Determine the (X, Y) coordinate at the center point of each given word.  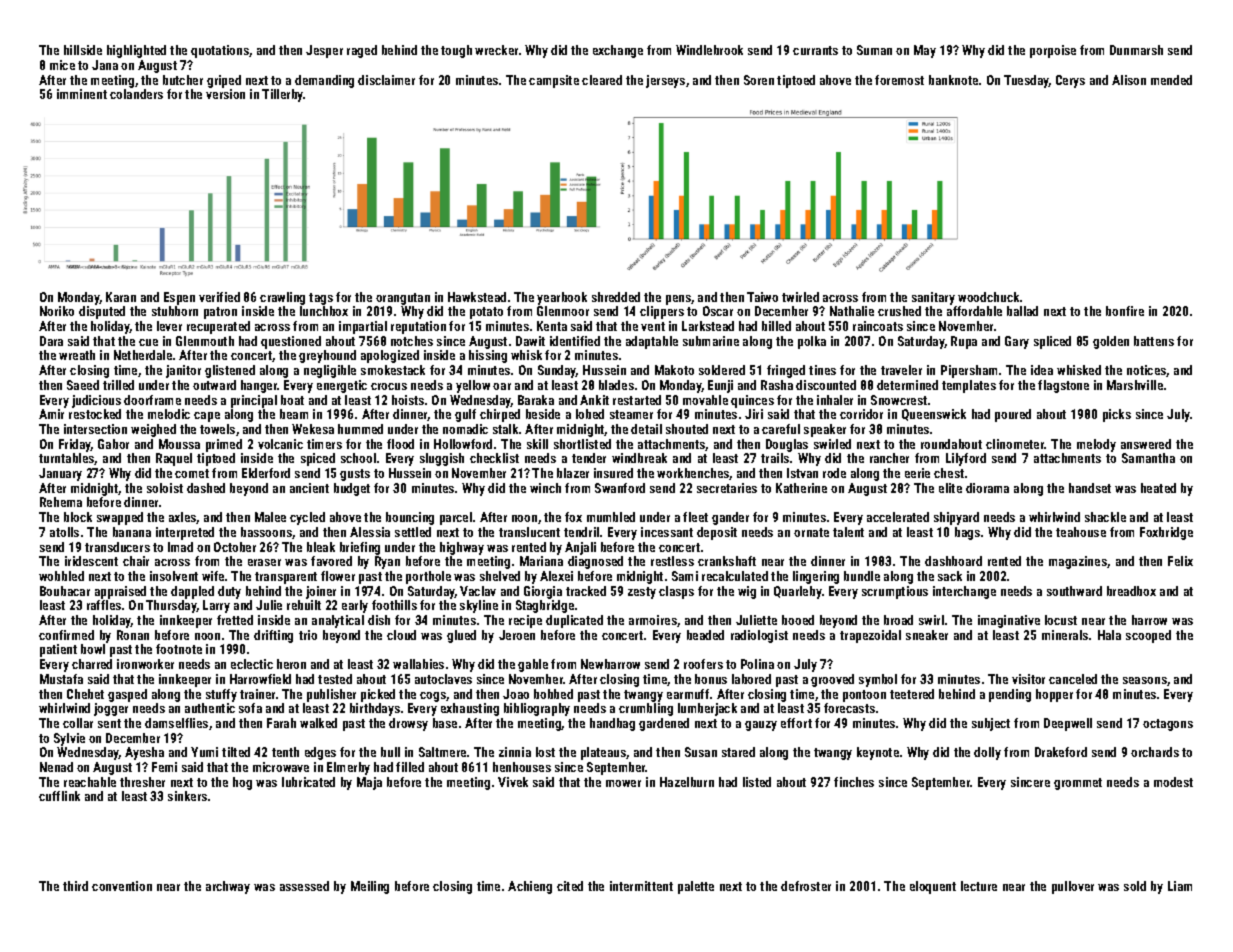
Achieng (530, 887)
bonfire (1125, 311)
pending (1010, 695)
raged (362, 51)
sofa (250, 708)
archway (228, 887)
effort (796, 723)
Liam (1180, 886)
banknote (953, 80)
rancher (889, 458)
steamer (631, 414)
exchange (618, 51)
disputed (102, 312)
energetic (342, 386)
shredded (616, 297)
